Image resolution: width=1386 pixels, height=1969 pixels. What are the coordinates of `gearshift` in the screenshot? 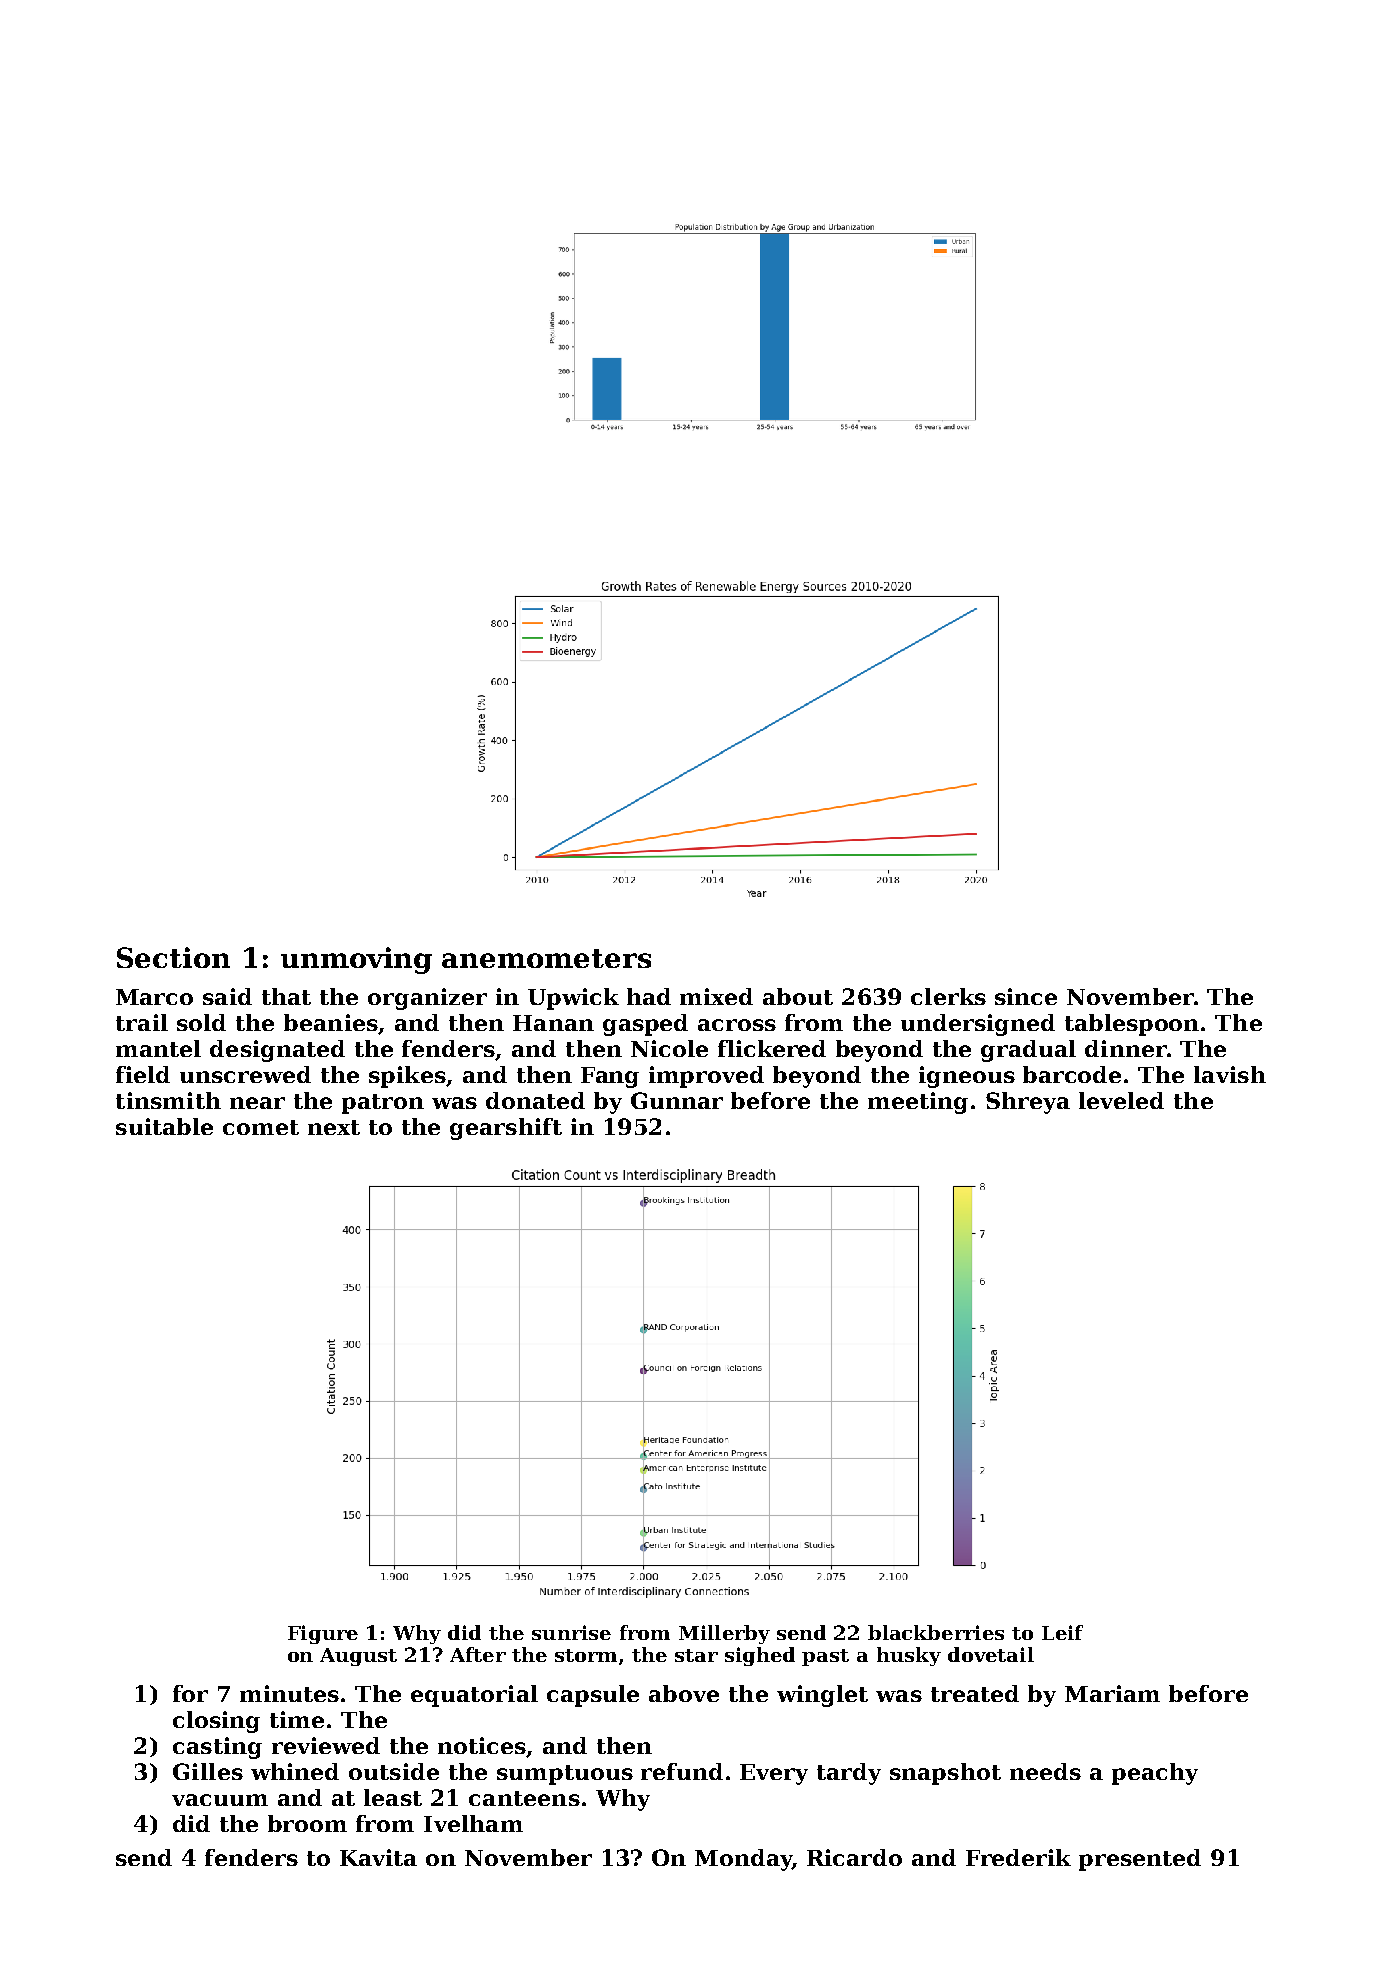 It's located at (506, 1129).
